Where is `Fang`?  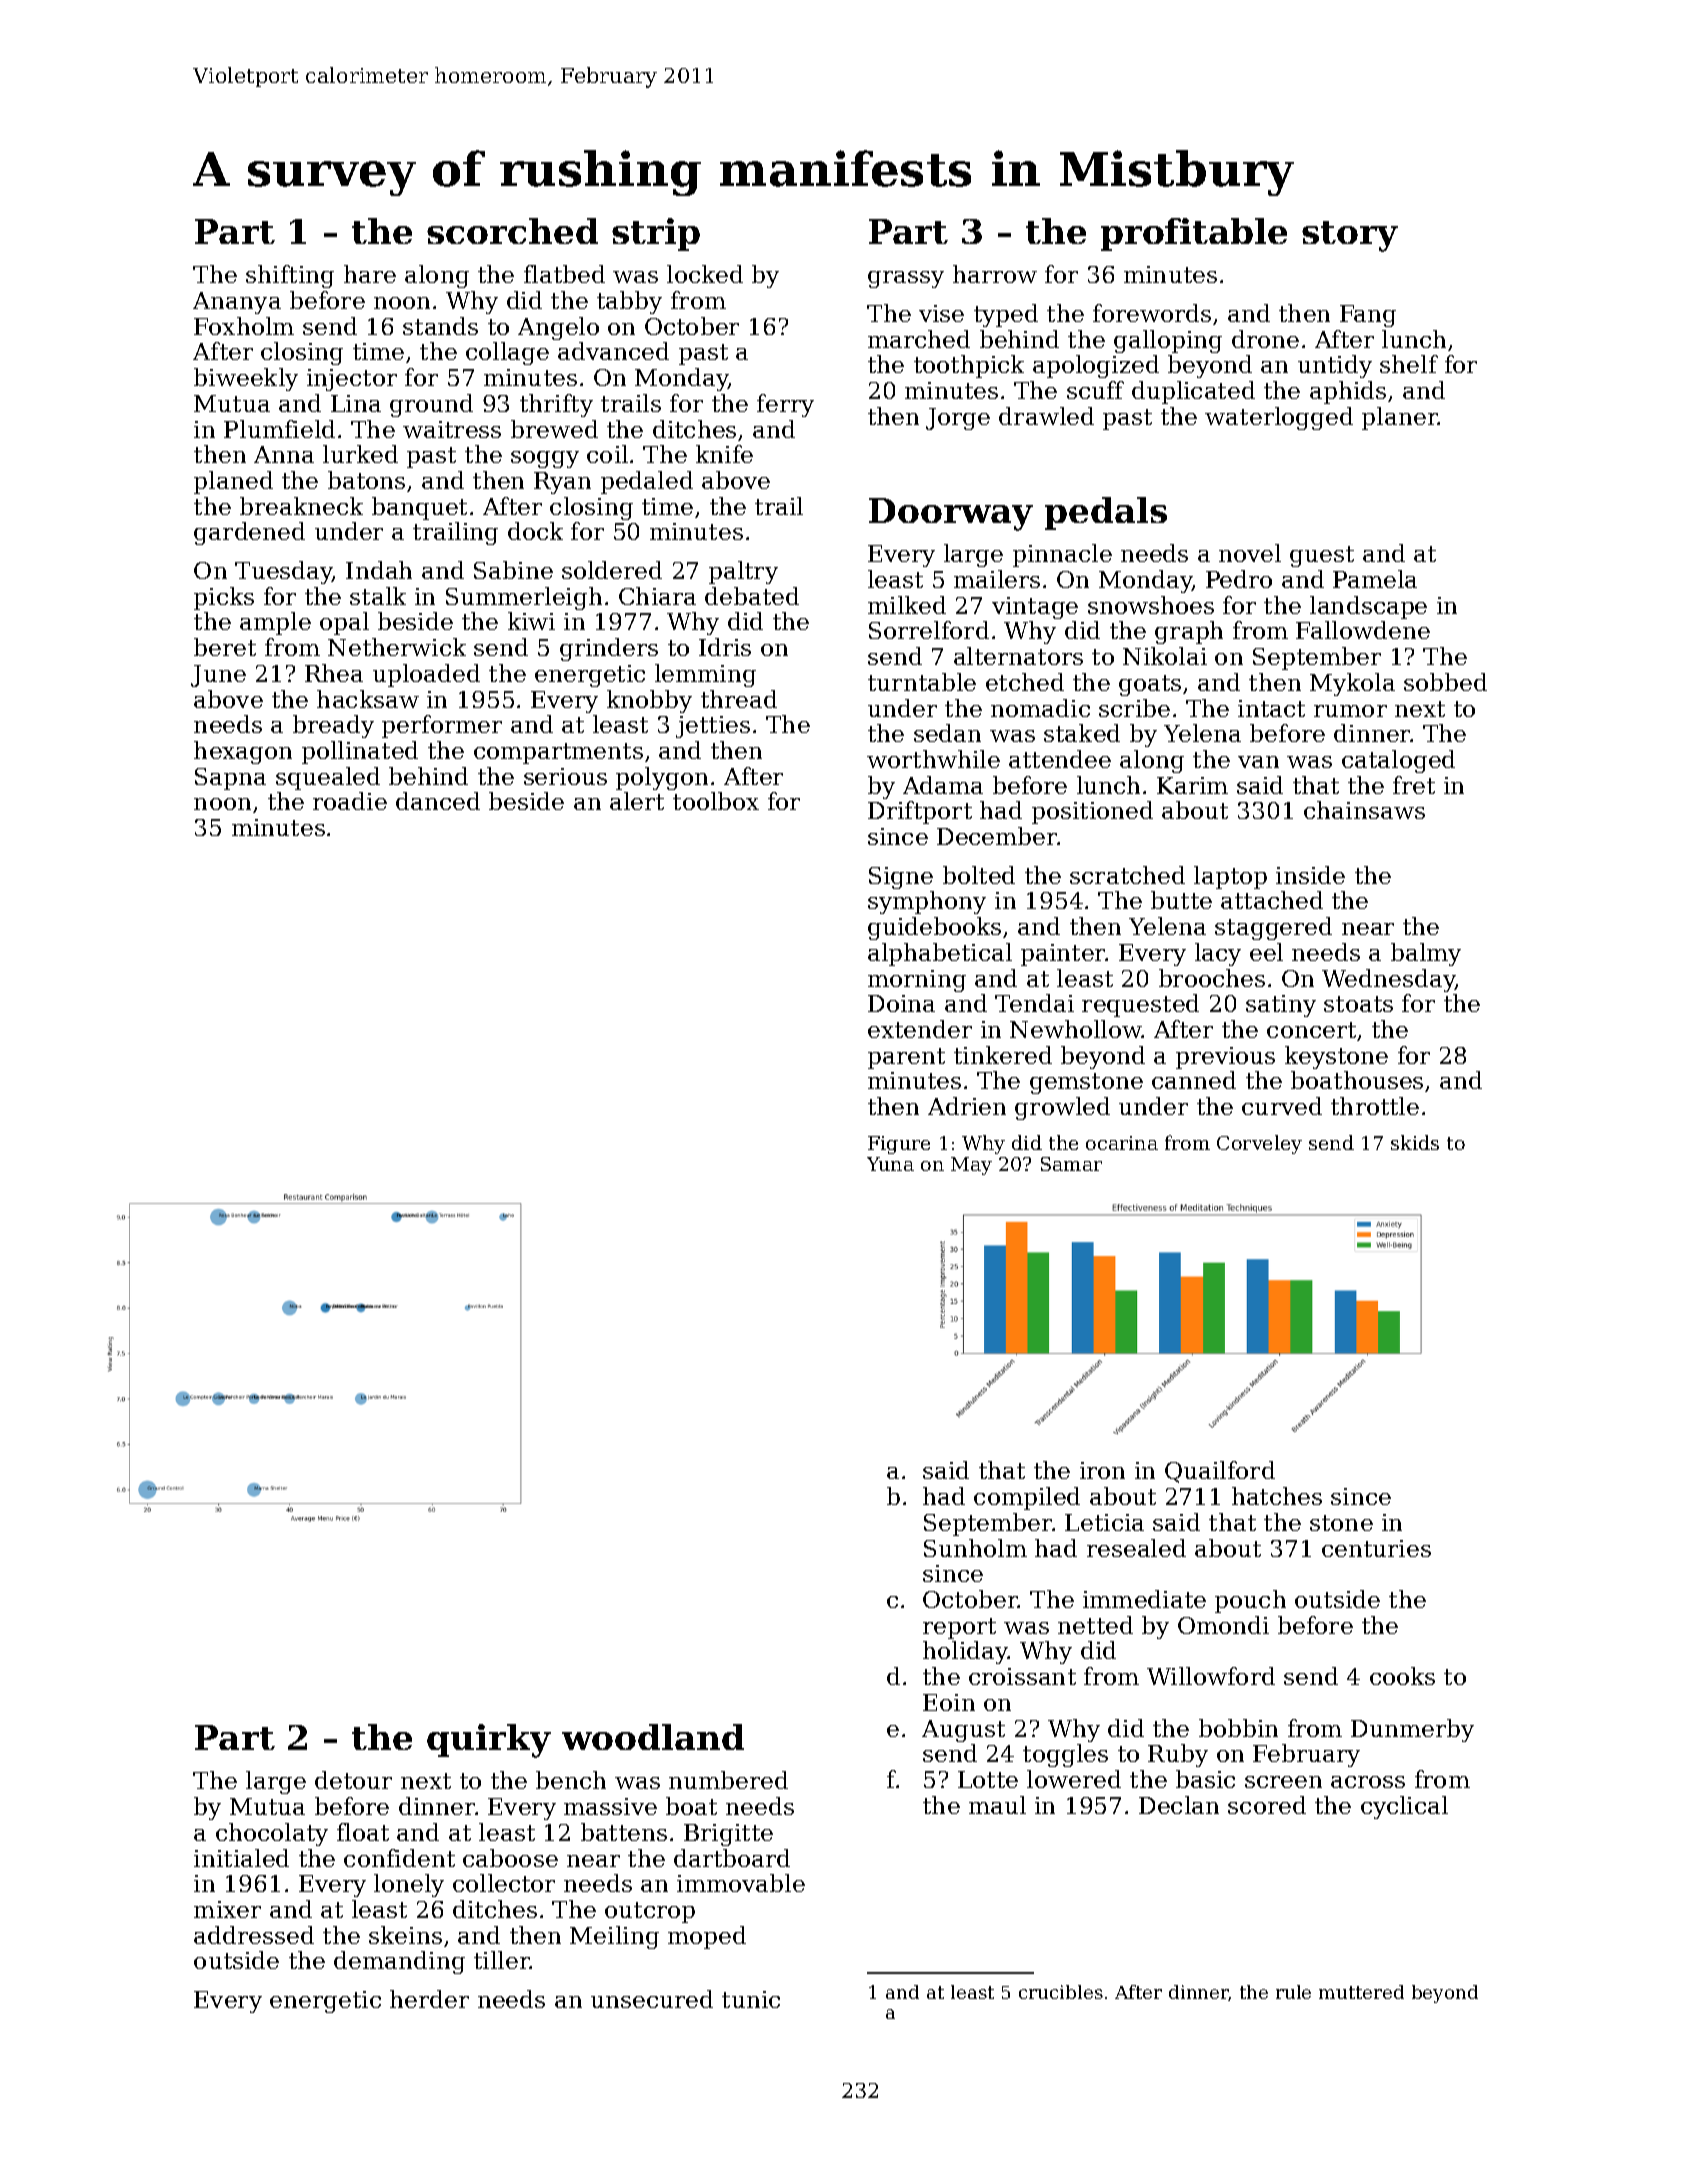 Fang is located at coordinates (1368, 316).
